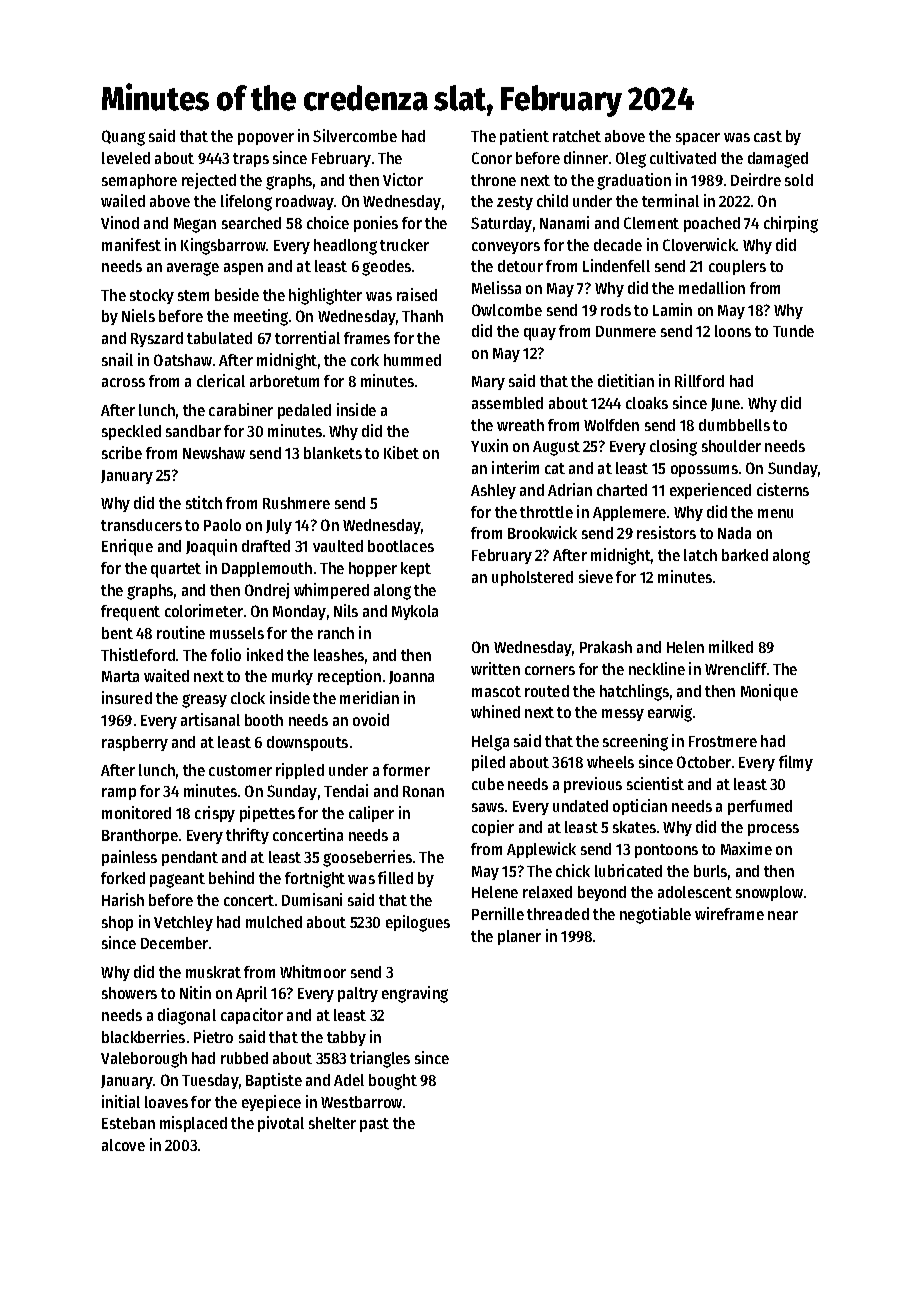 Image resolution: width=924 pixels, height=1308 pixels. I want to click on ovoid, so click(371, 719).
